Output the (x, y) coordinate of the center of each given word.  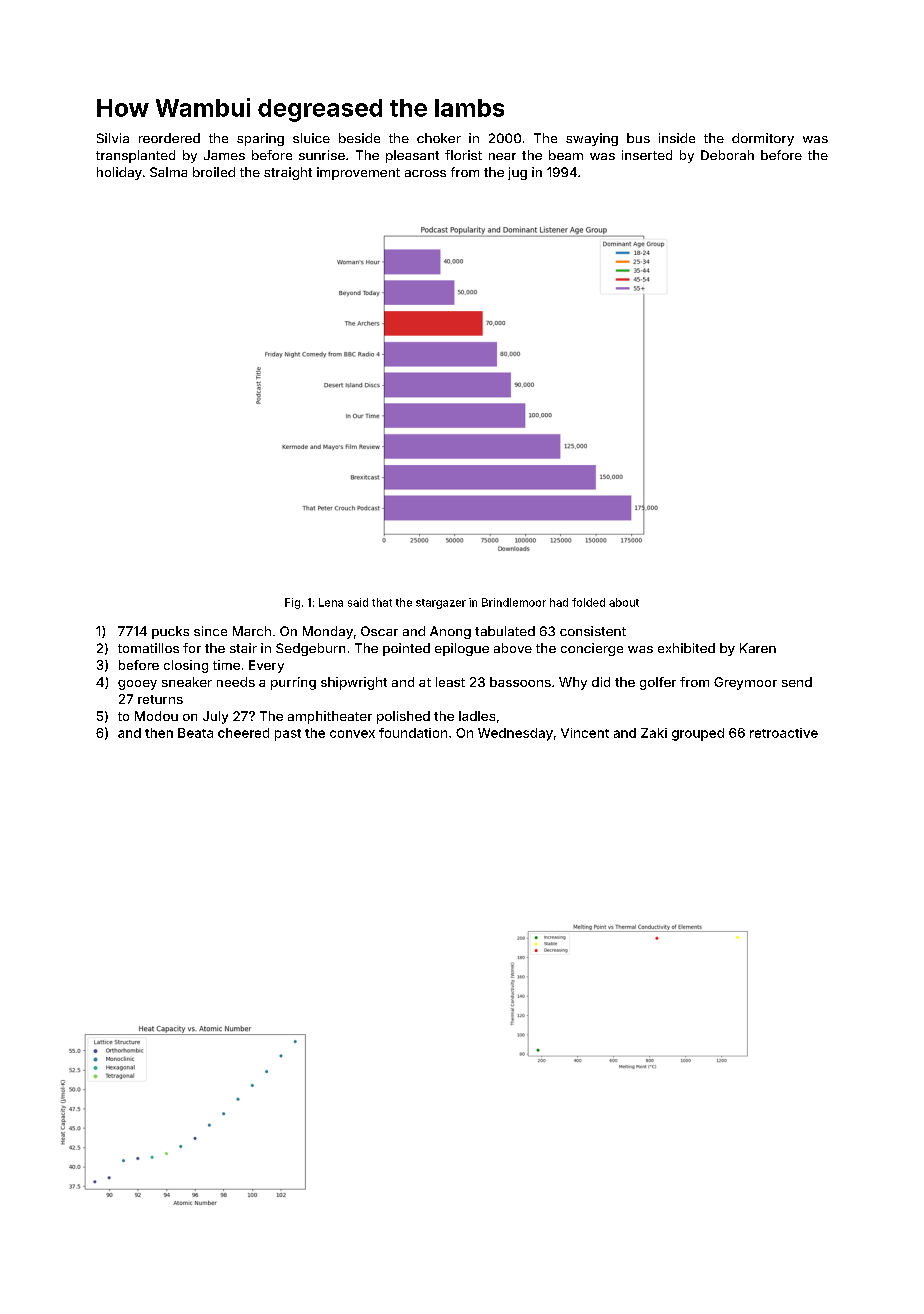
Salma (168, 172)
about (624, 602)
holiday (119, 173)
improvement (358, 173)
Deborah (727, 155)
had (559, 602)
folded (588, 602)
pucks (170, 632)
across (425, 173)
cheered (243, 733)
